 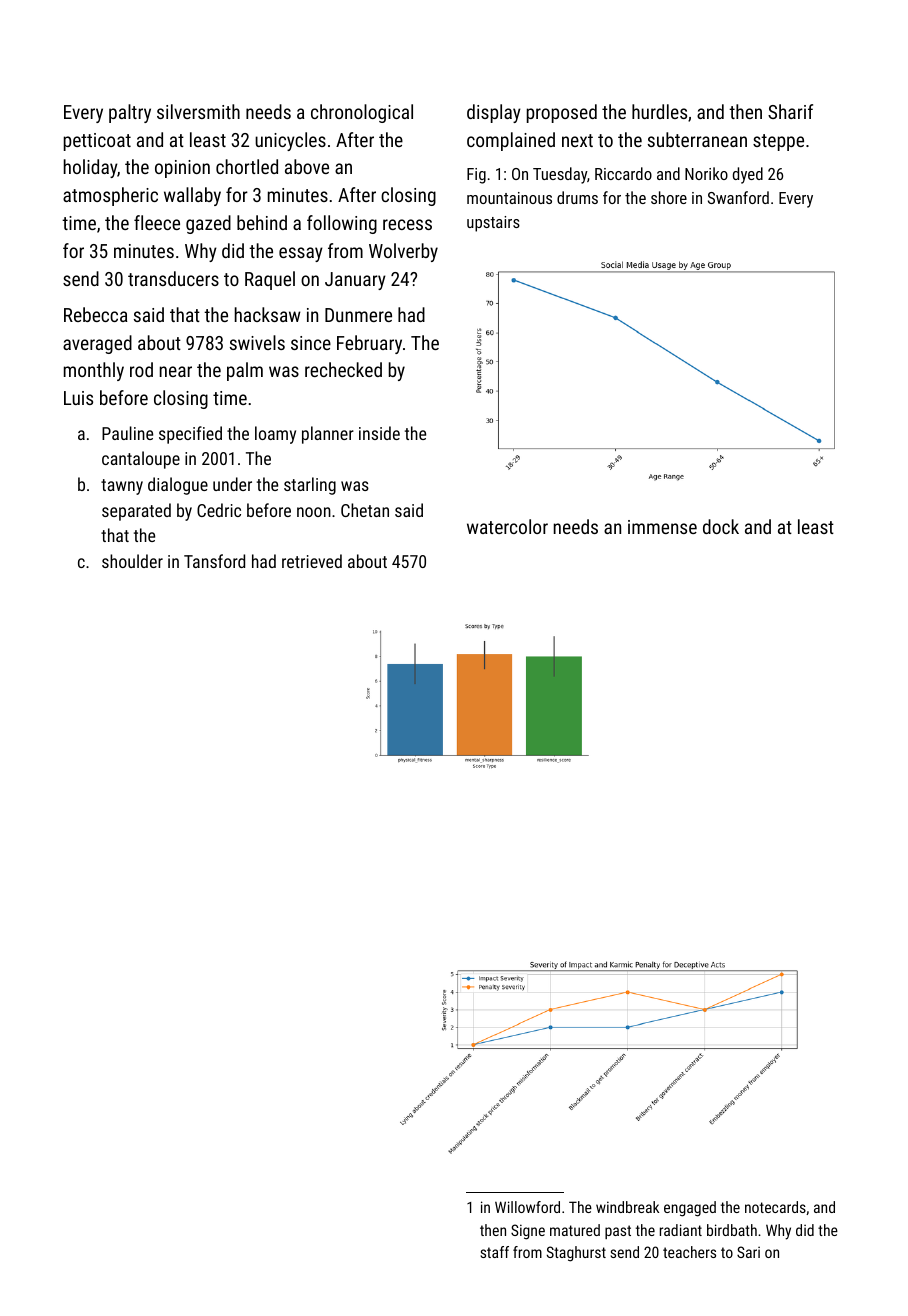 I want to click on dyed, so click(x=748, y=175).
